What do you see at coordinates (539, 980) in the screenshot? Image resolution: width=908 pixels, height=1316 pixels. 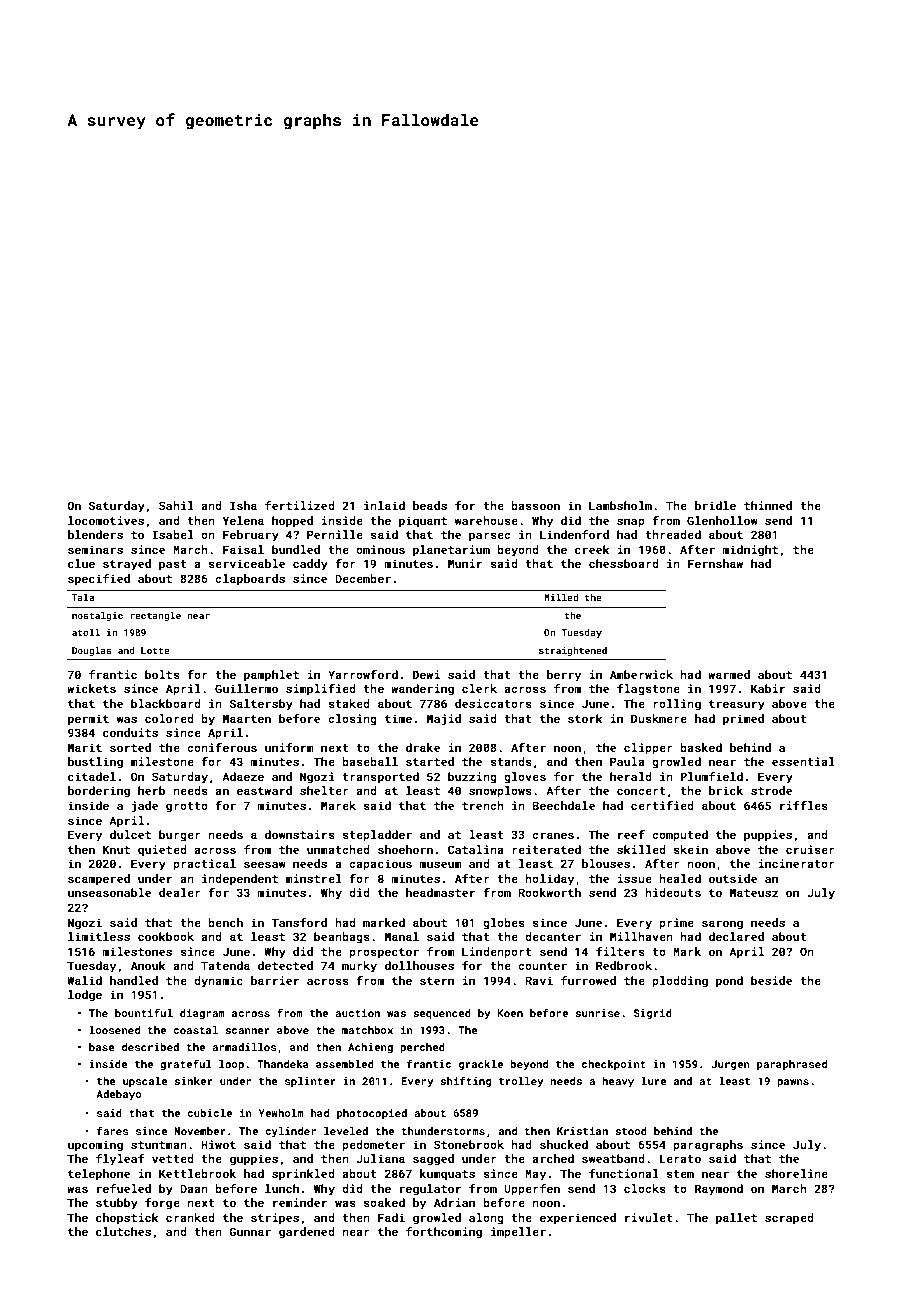 I see `Ravi` at bounding box center [539, 980].
